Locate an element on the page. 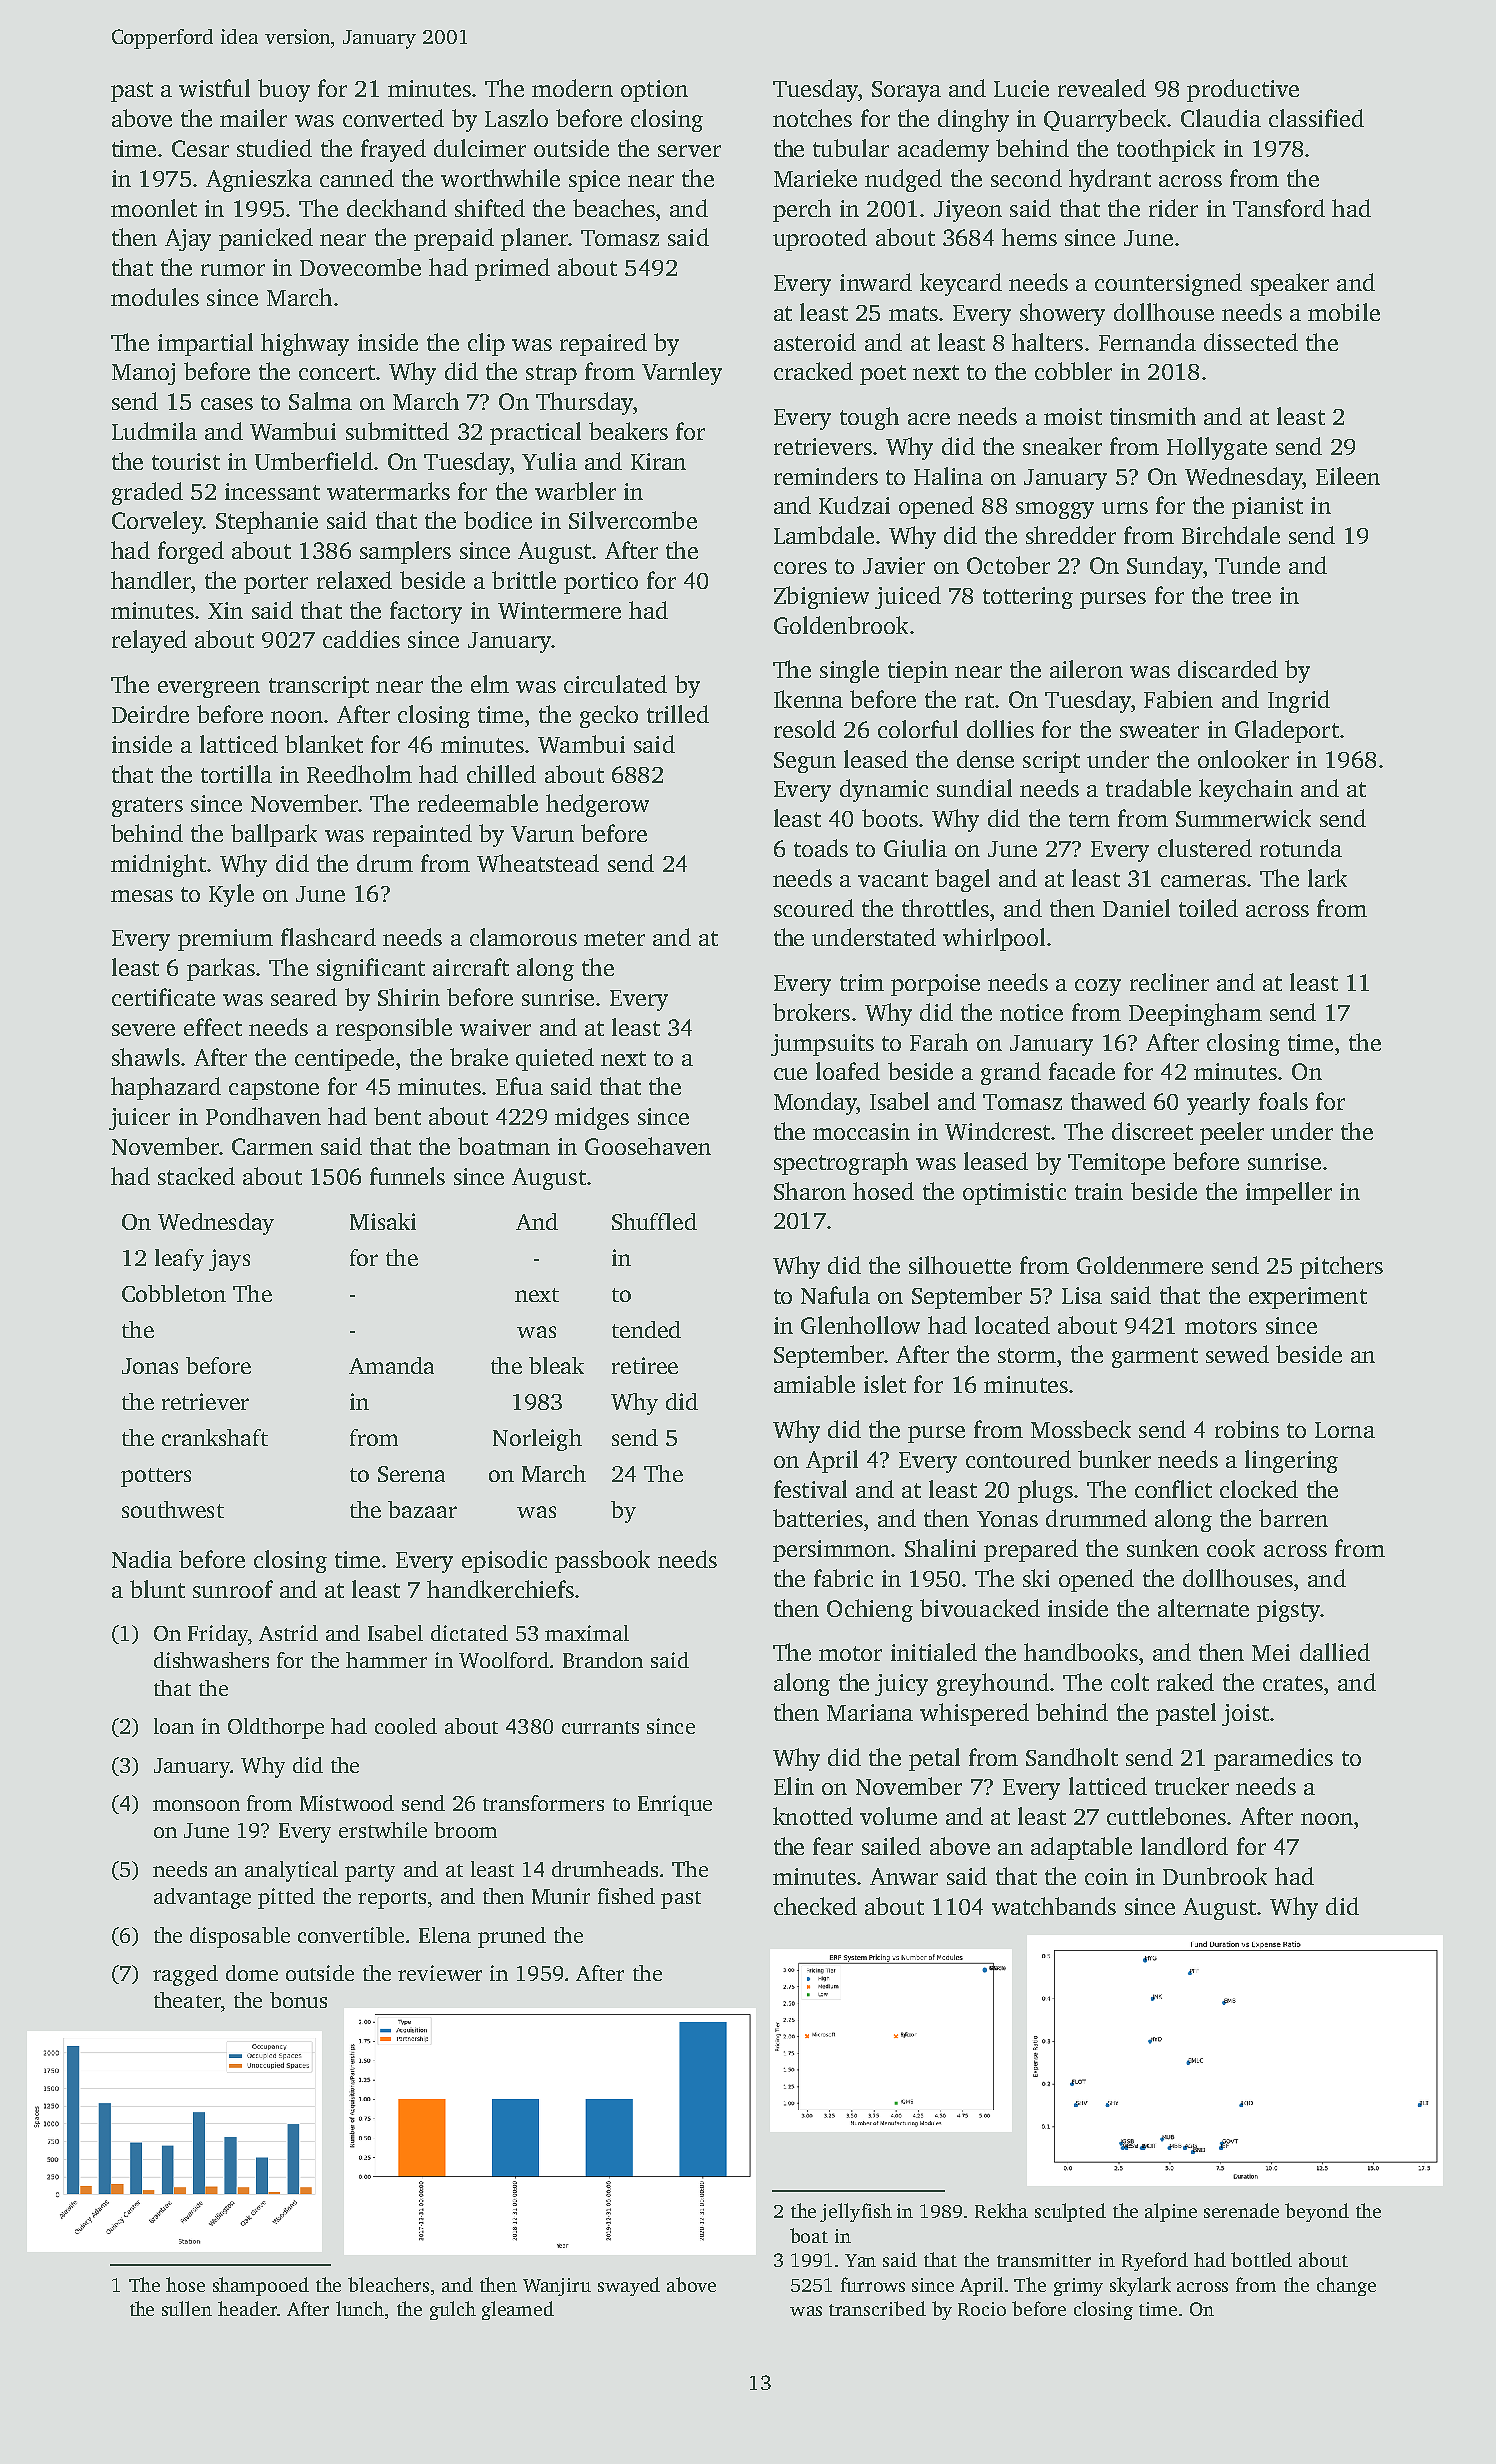  scoured is located at coordinates (814, 908).
